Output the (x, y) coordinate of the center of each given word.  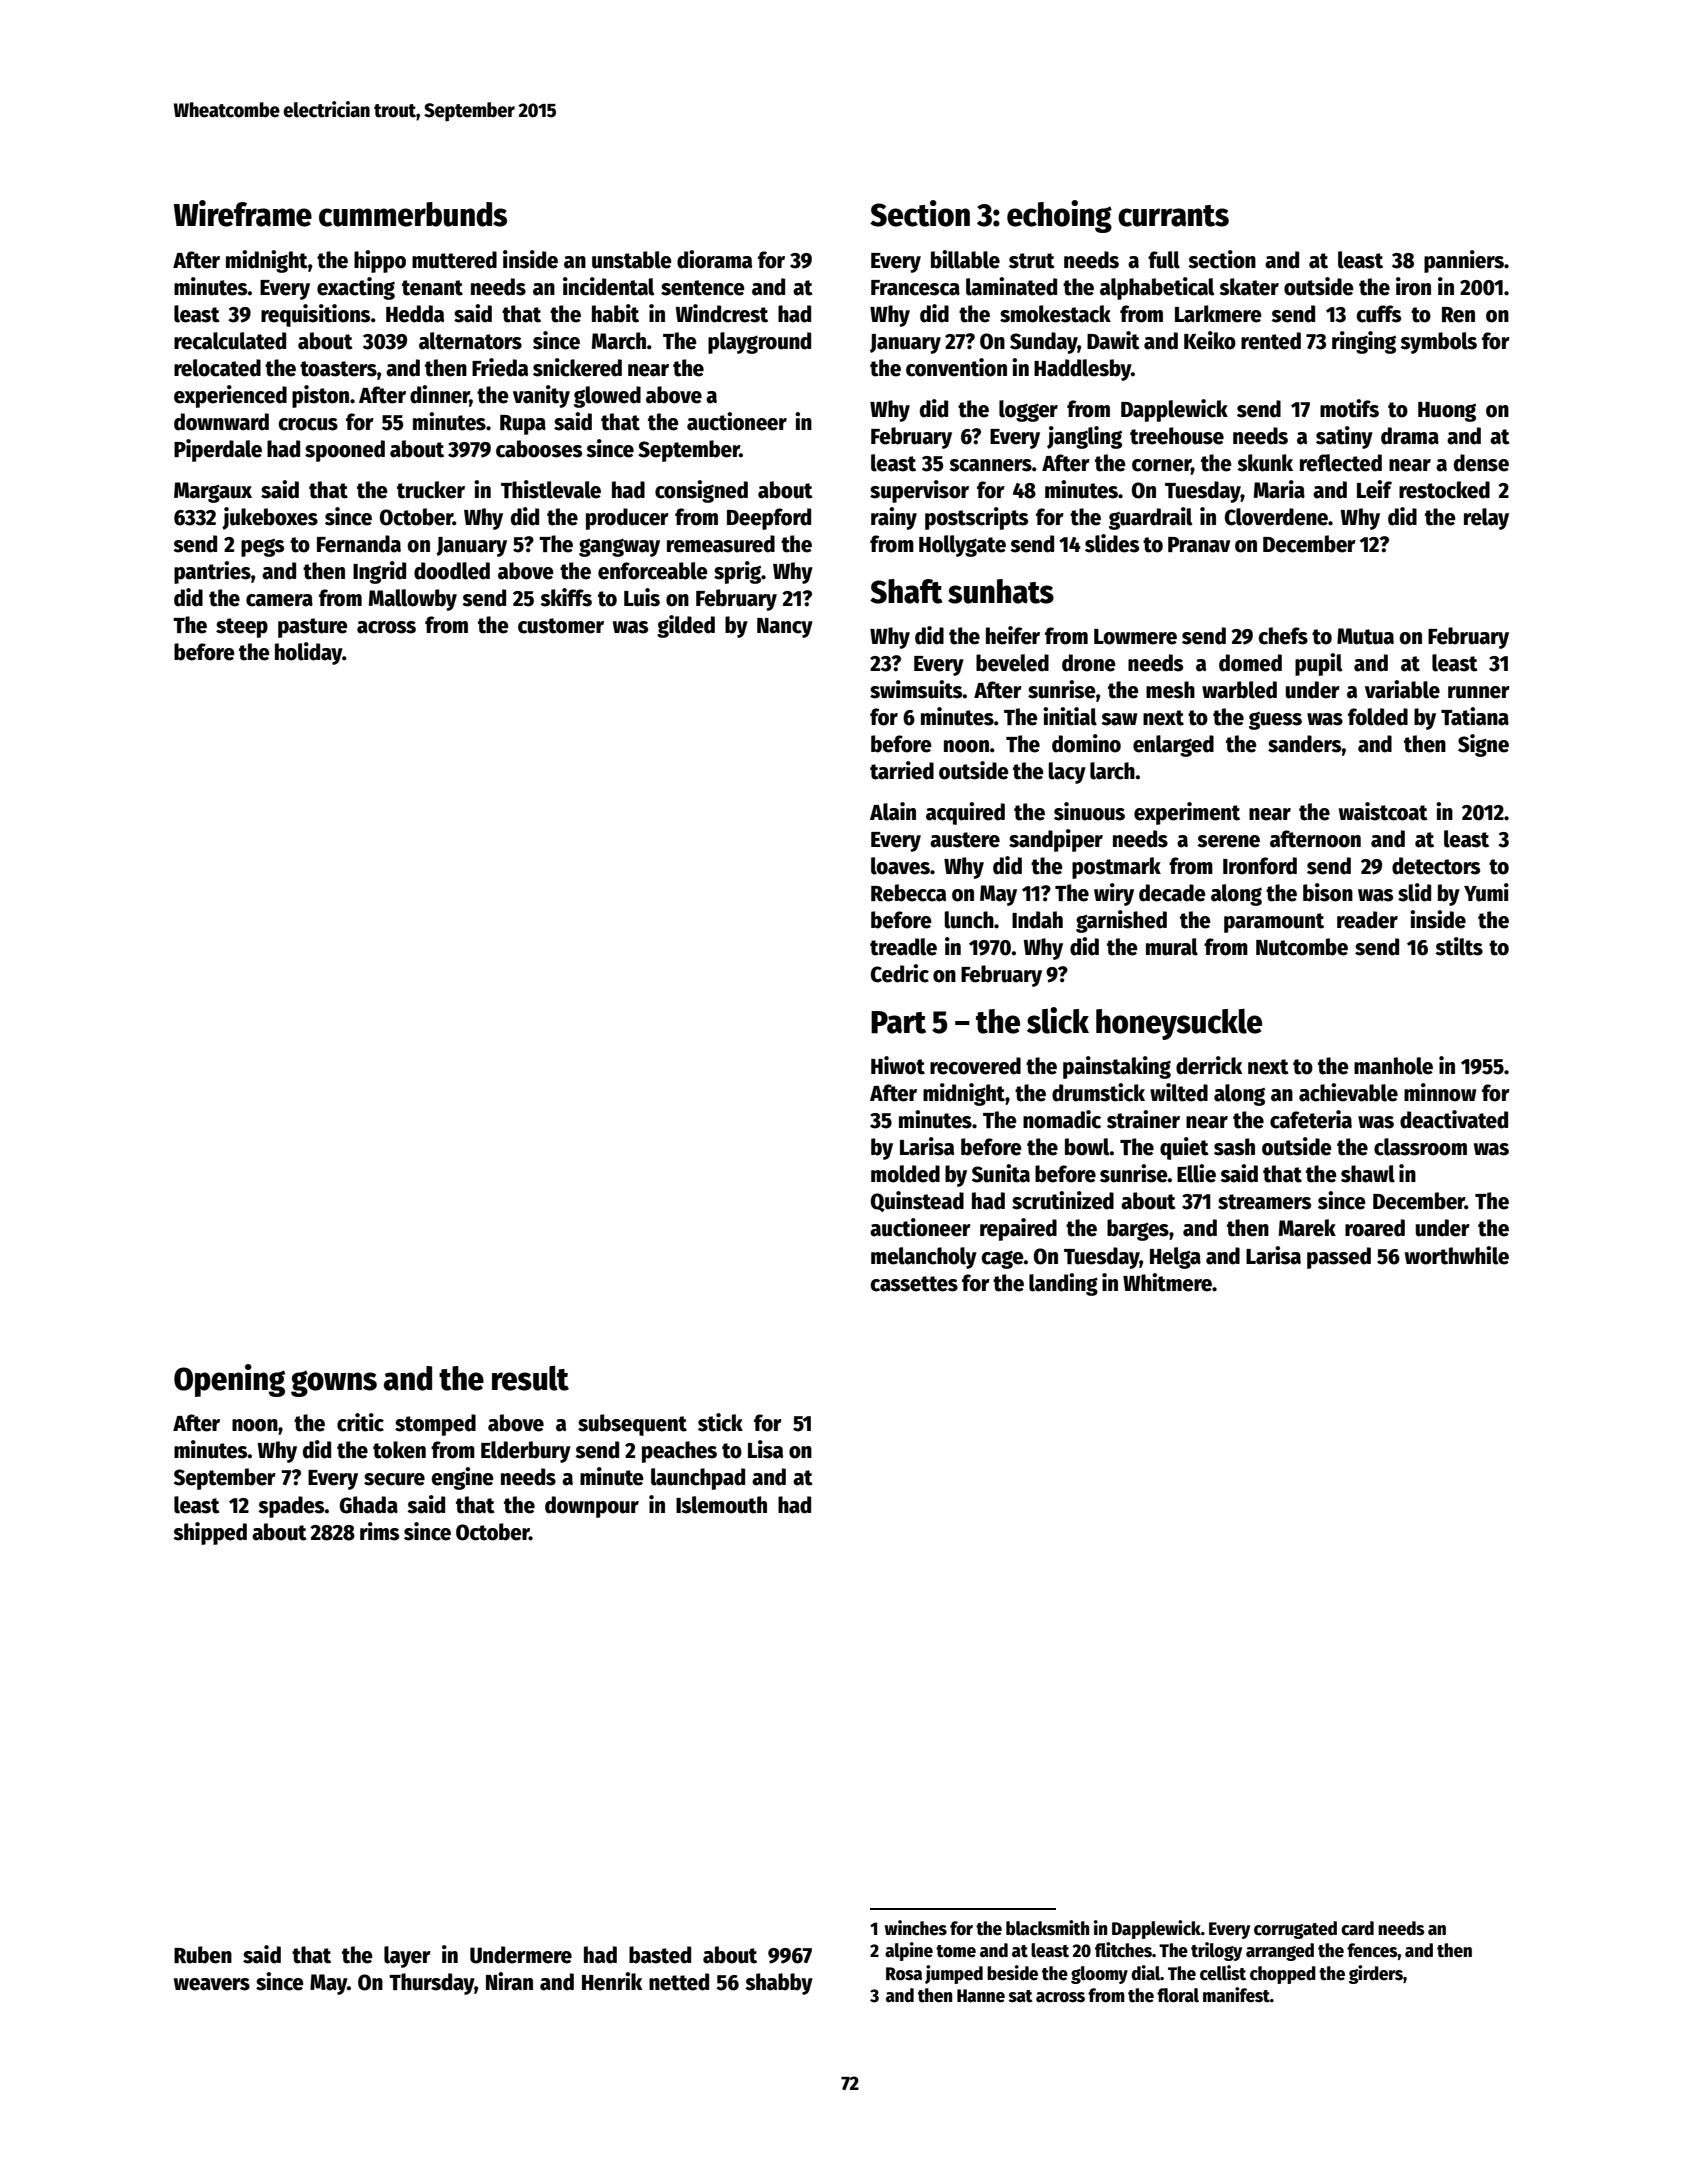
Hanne (981, 1996)
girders (1376, 1974)
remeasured (721, 544)
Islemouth (721, 1505)
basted (660, 1955)
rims (379, 1531)
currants (1173, 216)
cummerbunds (413, 214)
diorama (714, 259)
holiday (308, 653)
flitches (1123, 1950)
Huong (1447, 412)
